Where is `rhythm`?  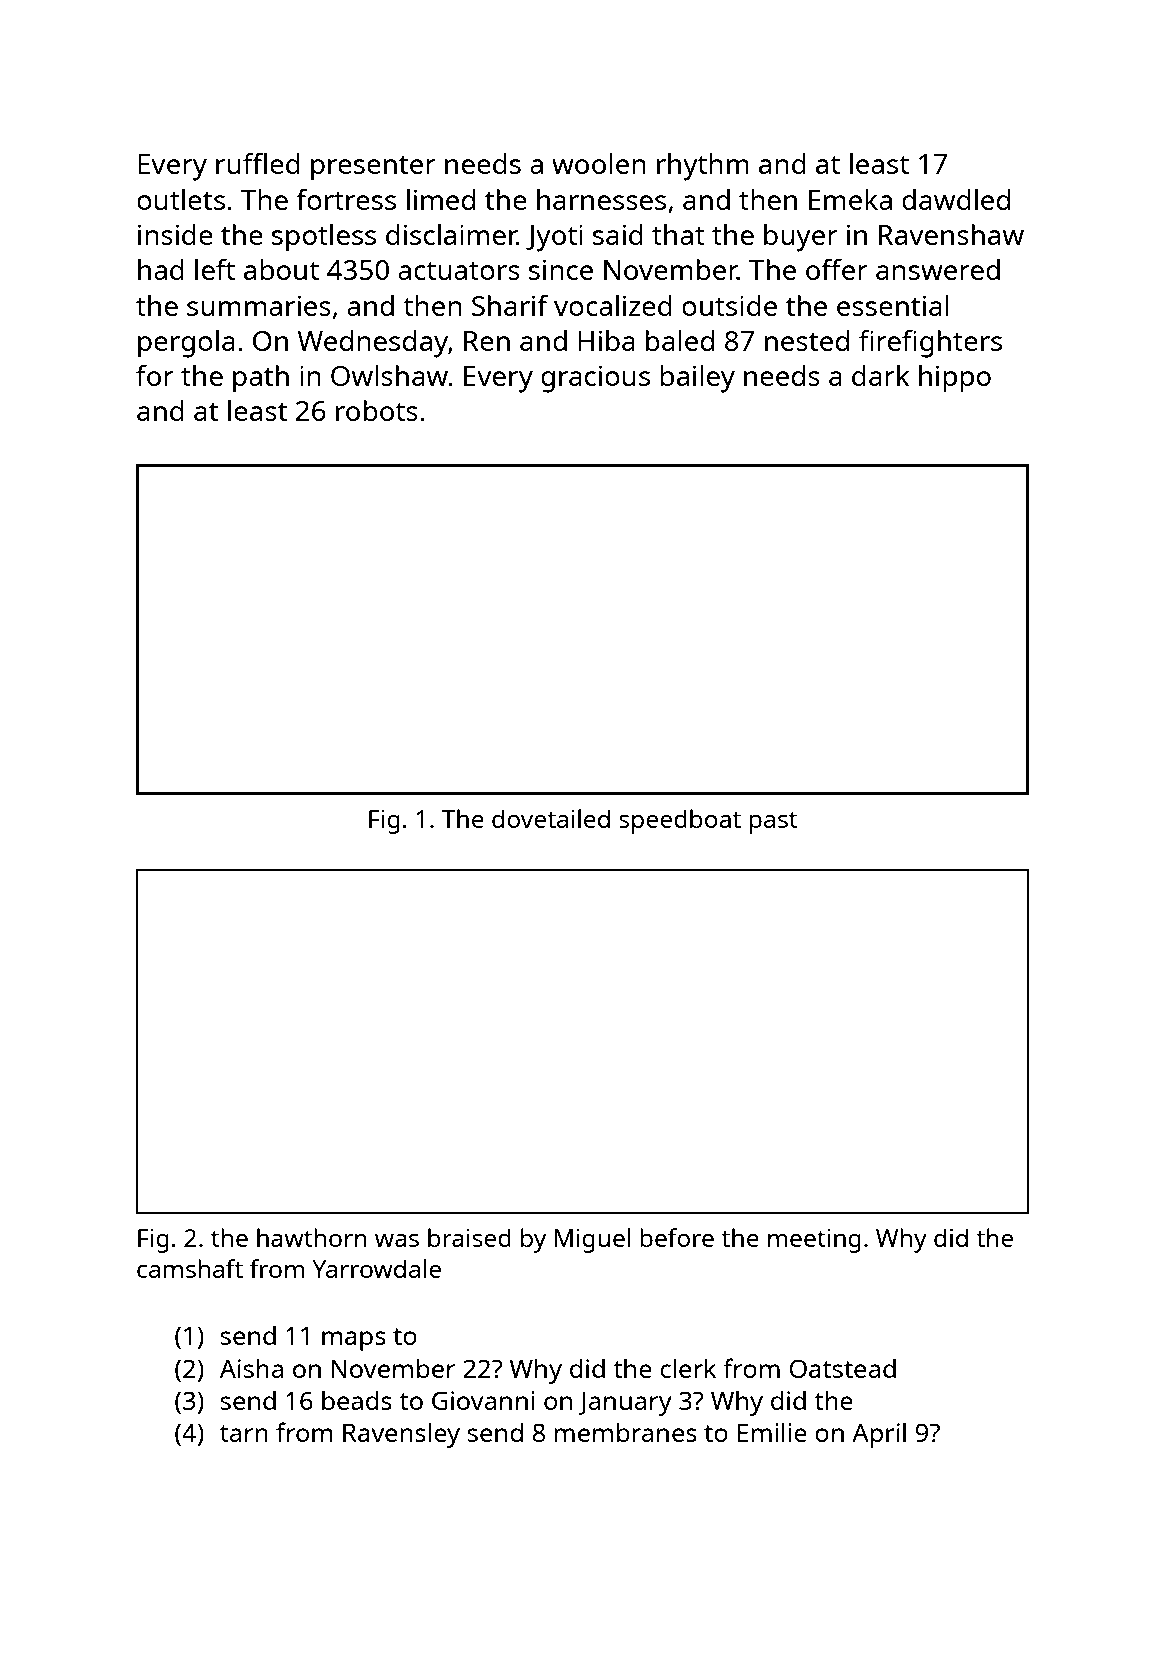
rhythm is located at coordinates (703, 167).
